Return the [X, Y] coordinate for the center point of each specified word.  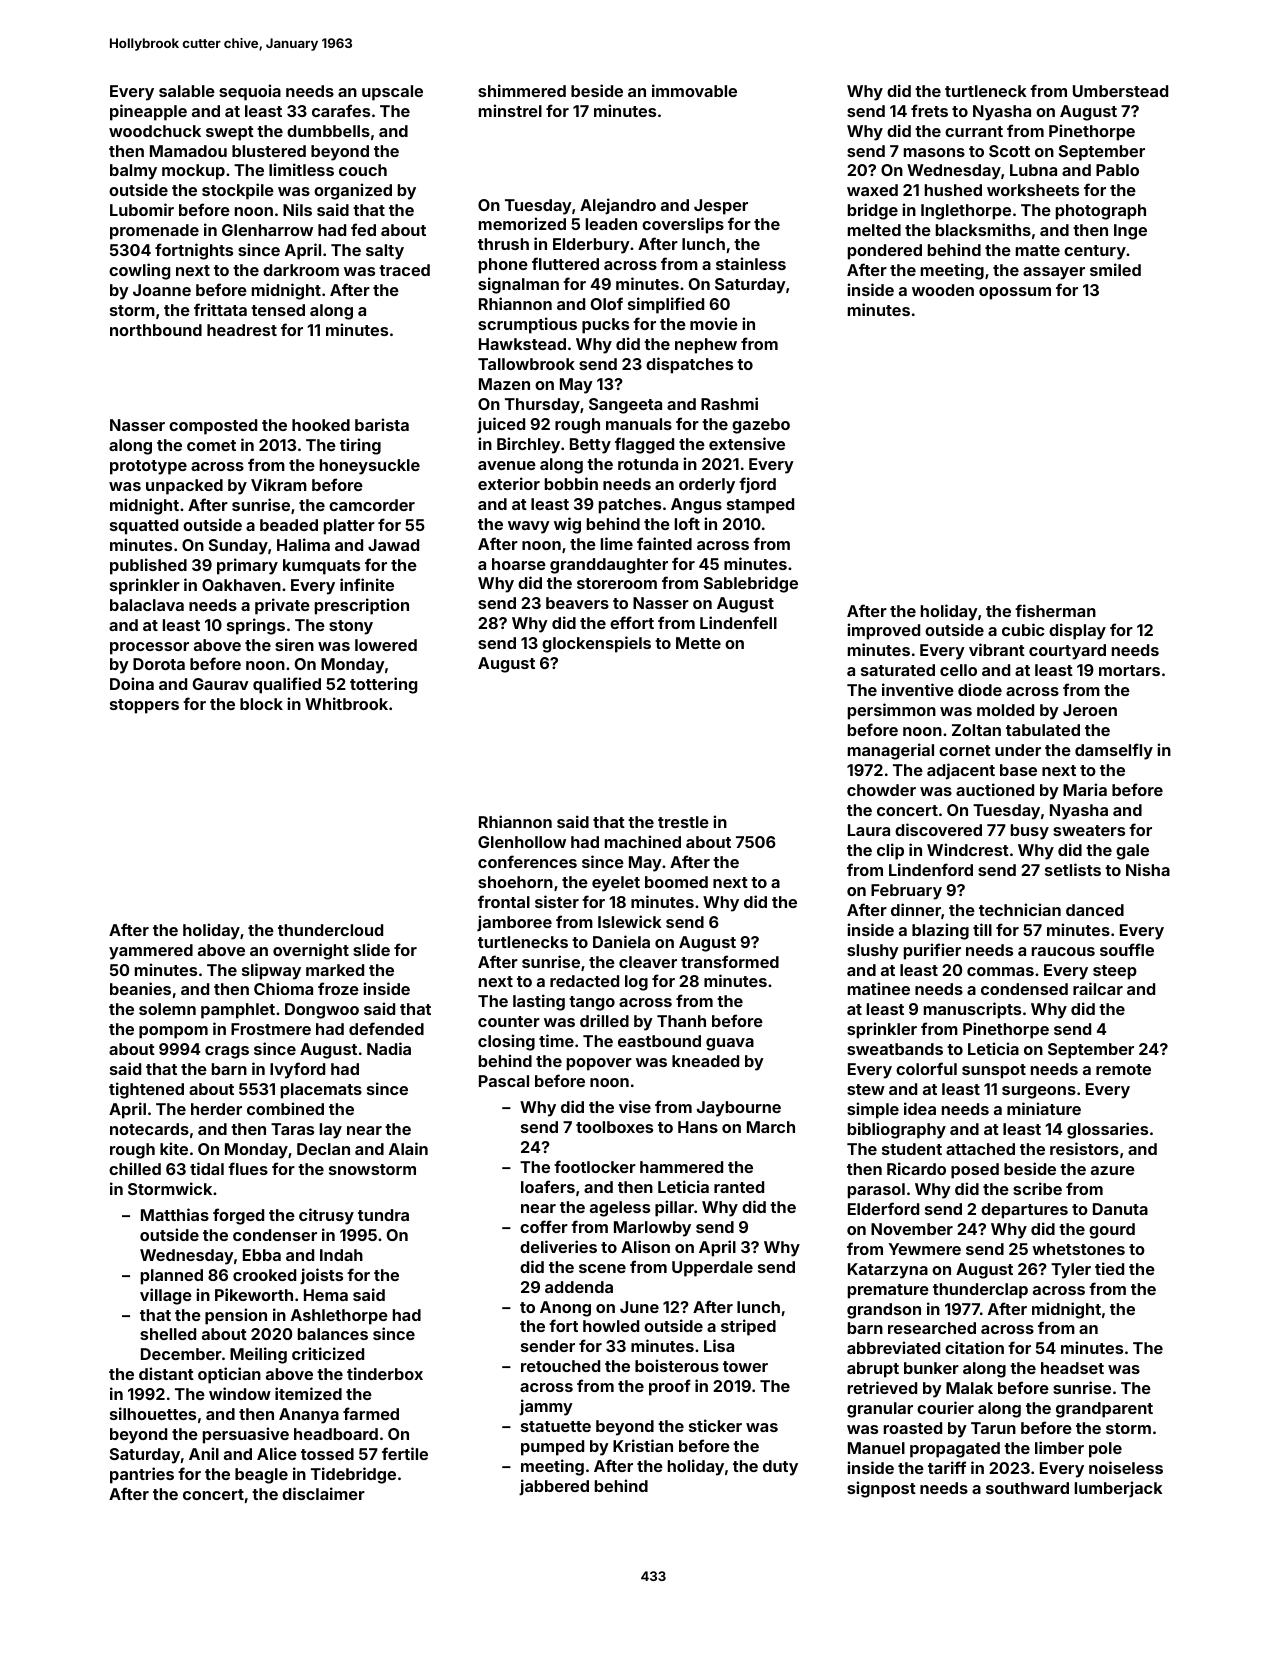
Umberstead [1120, 91]
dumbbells [328, 131]
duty [780, 1468]
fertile [405, 1453]
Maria [1085, 789]
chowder [881, 790]
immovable [694, 90]
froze [338, 988]
